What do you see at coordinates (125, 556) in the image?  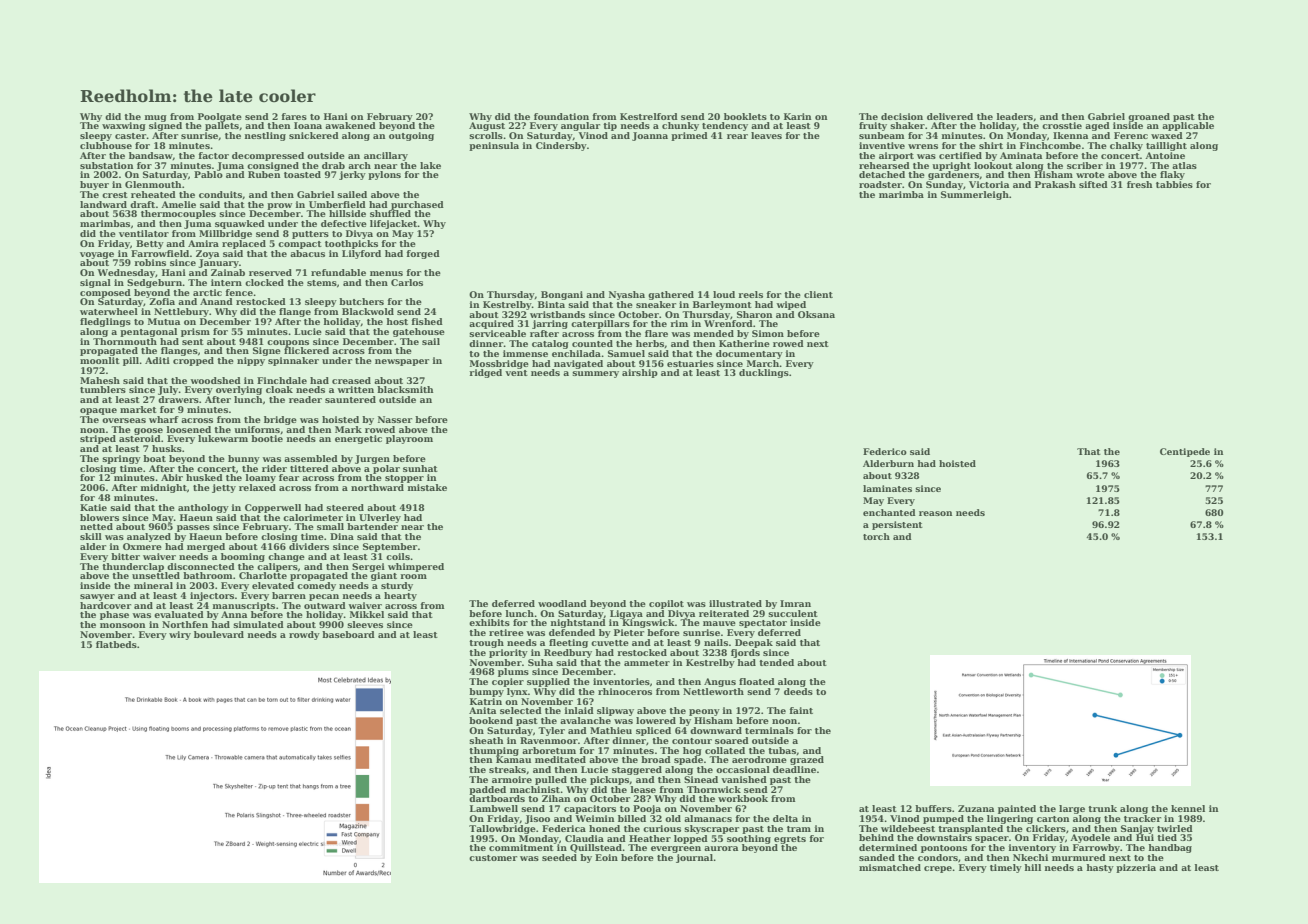 I see `bitter` at bounding box center [125, 556].
